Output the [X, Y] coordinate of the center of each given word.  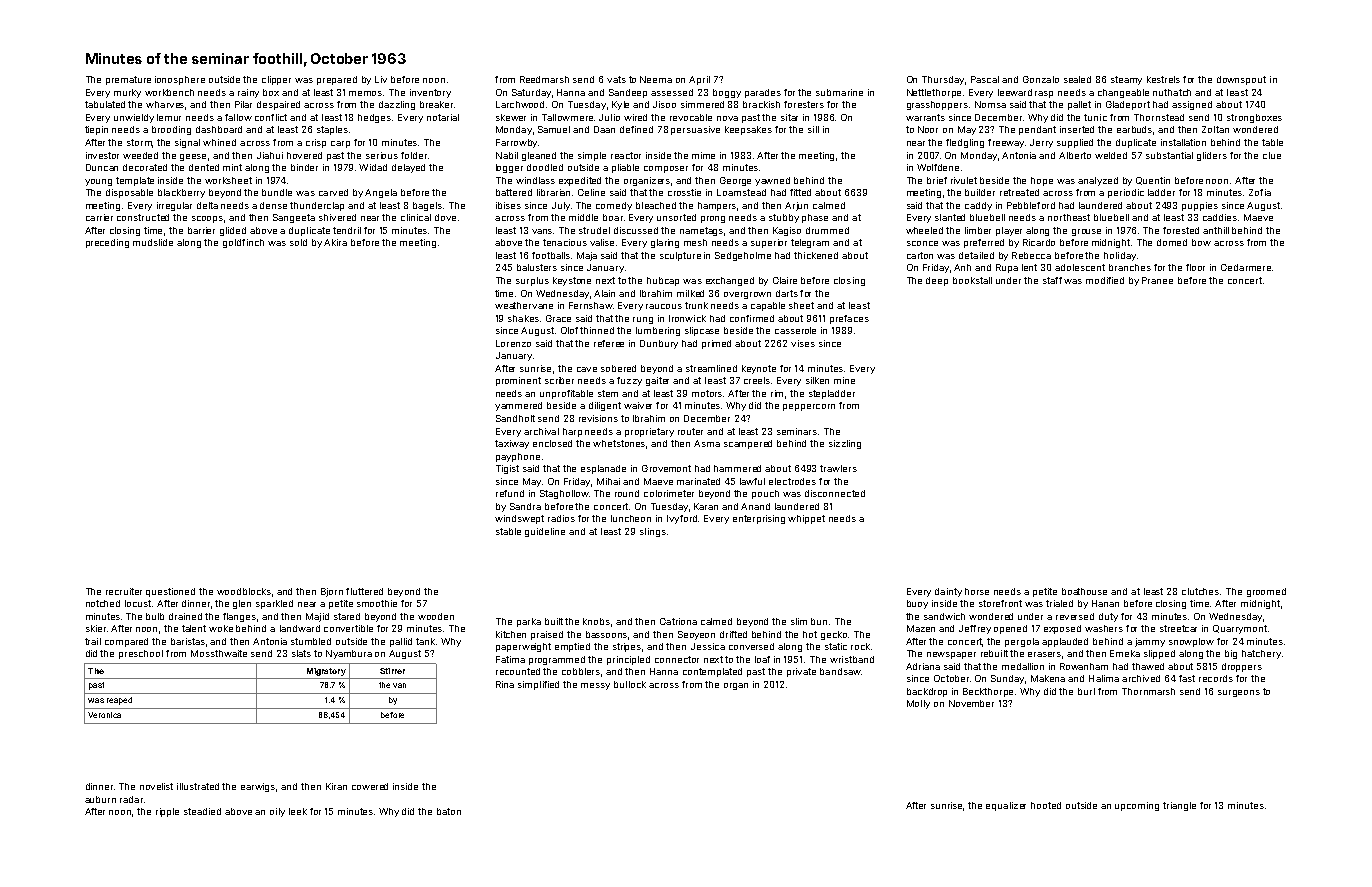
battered [514, 192]
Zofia [1260, 192]
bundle [277, 192]
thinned [597, 330]
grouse [1086, 232]
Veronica [104, 715]
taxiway [512, 444]
